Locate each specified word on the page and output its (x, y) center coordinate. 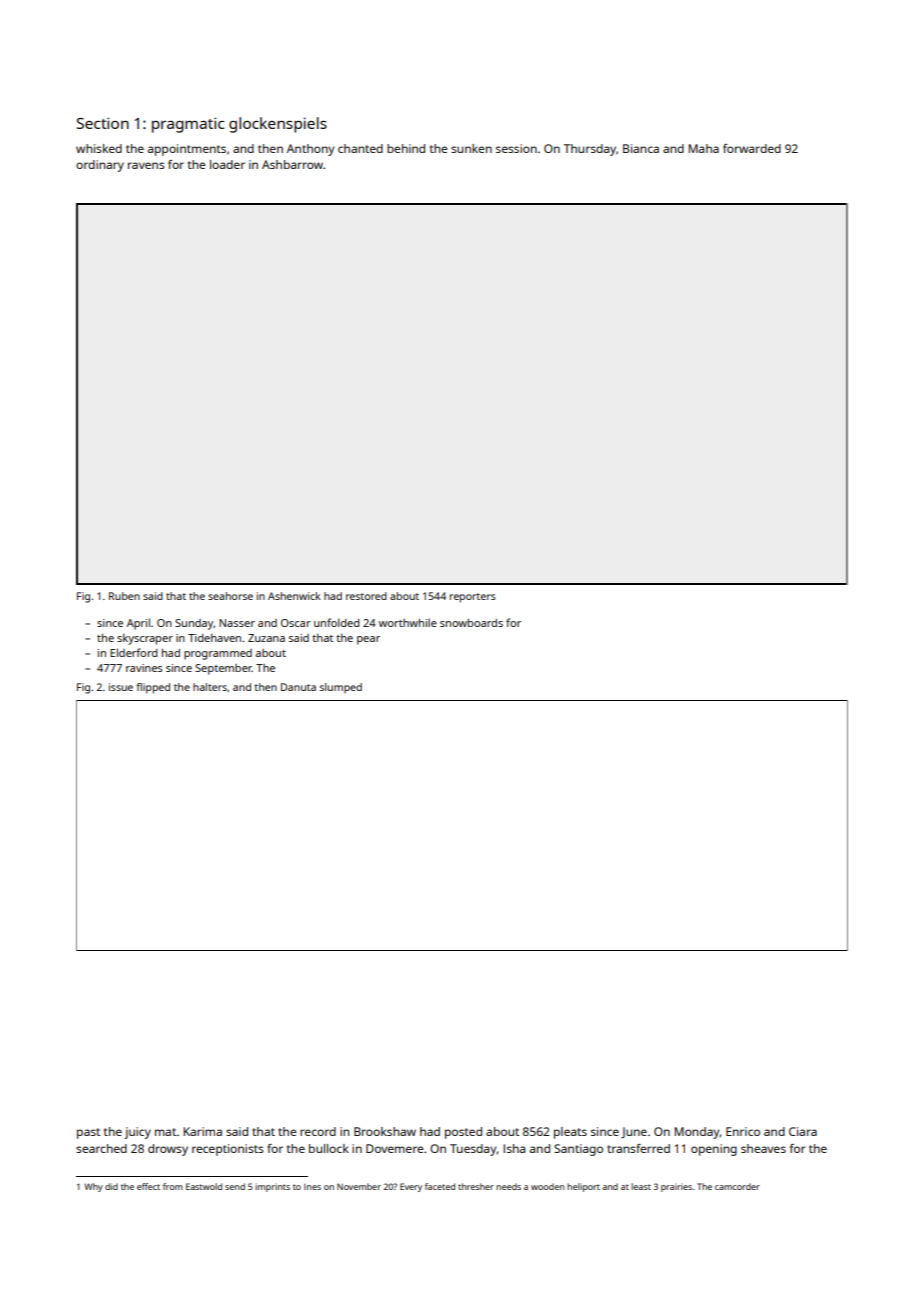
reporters (473, 598)
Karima (202, 1131)
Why (93, 1187)
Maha (703, 148)
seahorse (230, 596)
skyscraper (145, 639)
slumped (341, 688)
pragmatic (188, 125)
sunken (471, 148)
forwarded (752, 148)
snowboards (471, 623)
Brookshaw (385, 1131)
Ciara (803, 1131)
